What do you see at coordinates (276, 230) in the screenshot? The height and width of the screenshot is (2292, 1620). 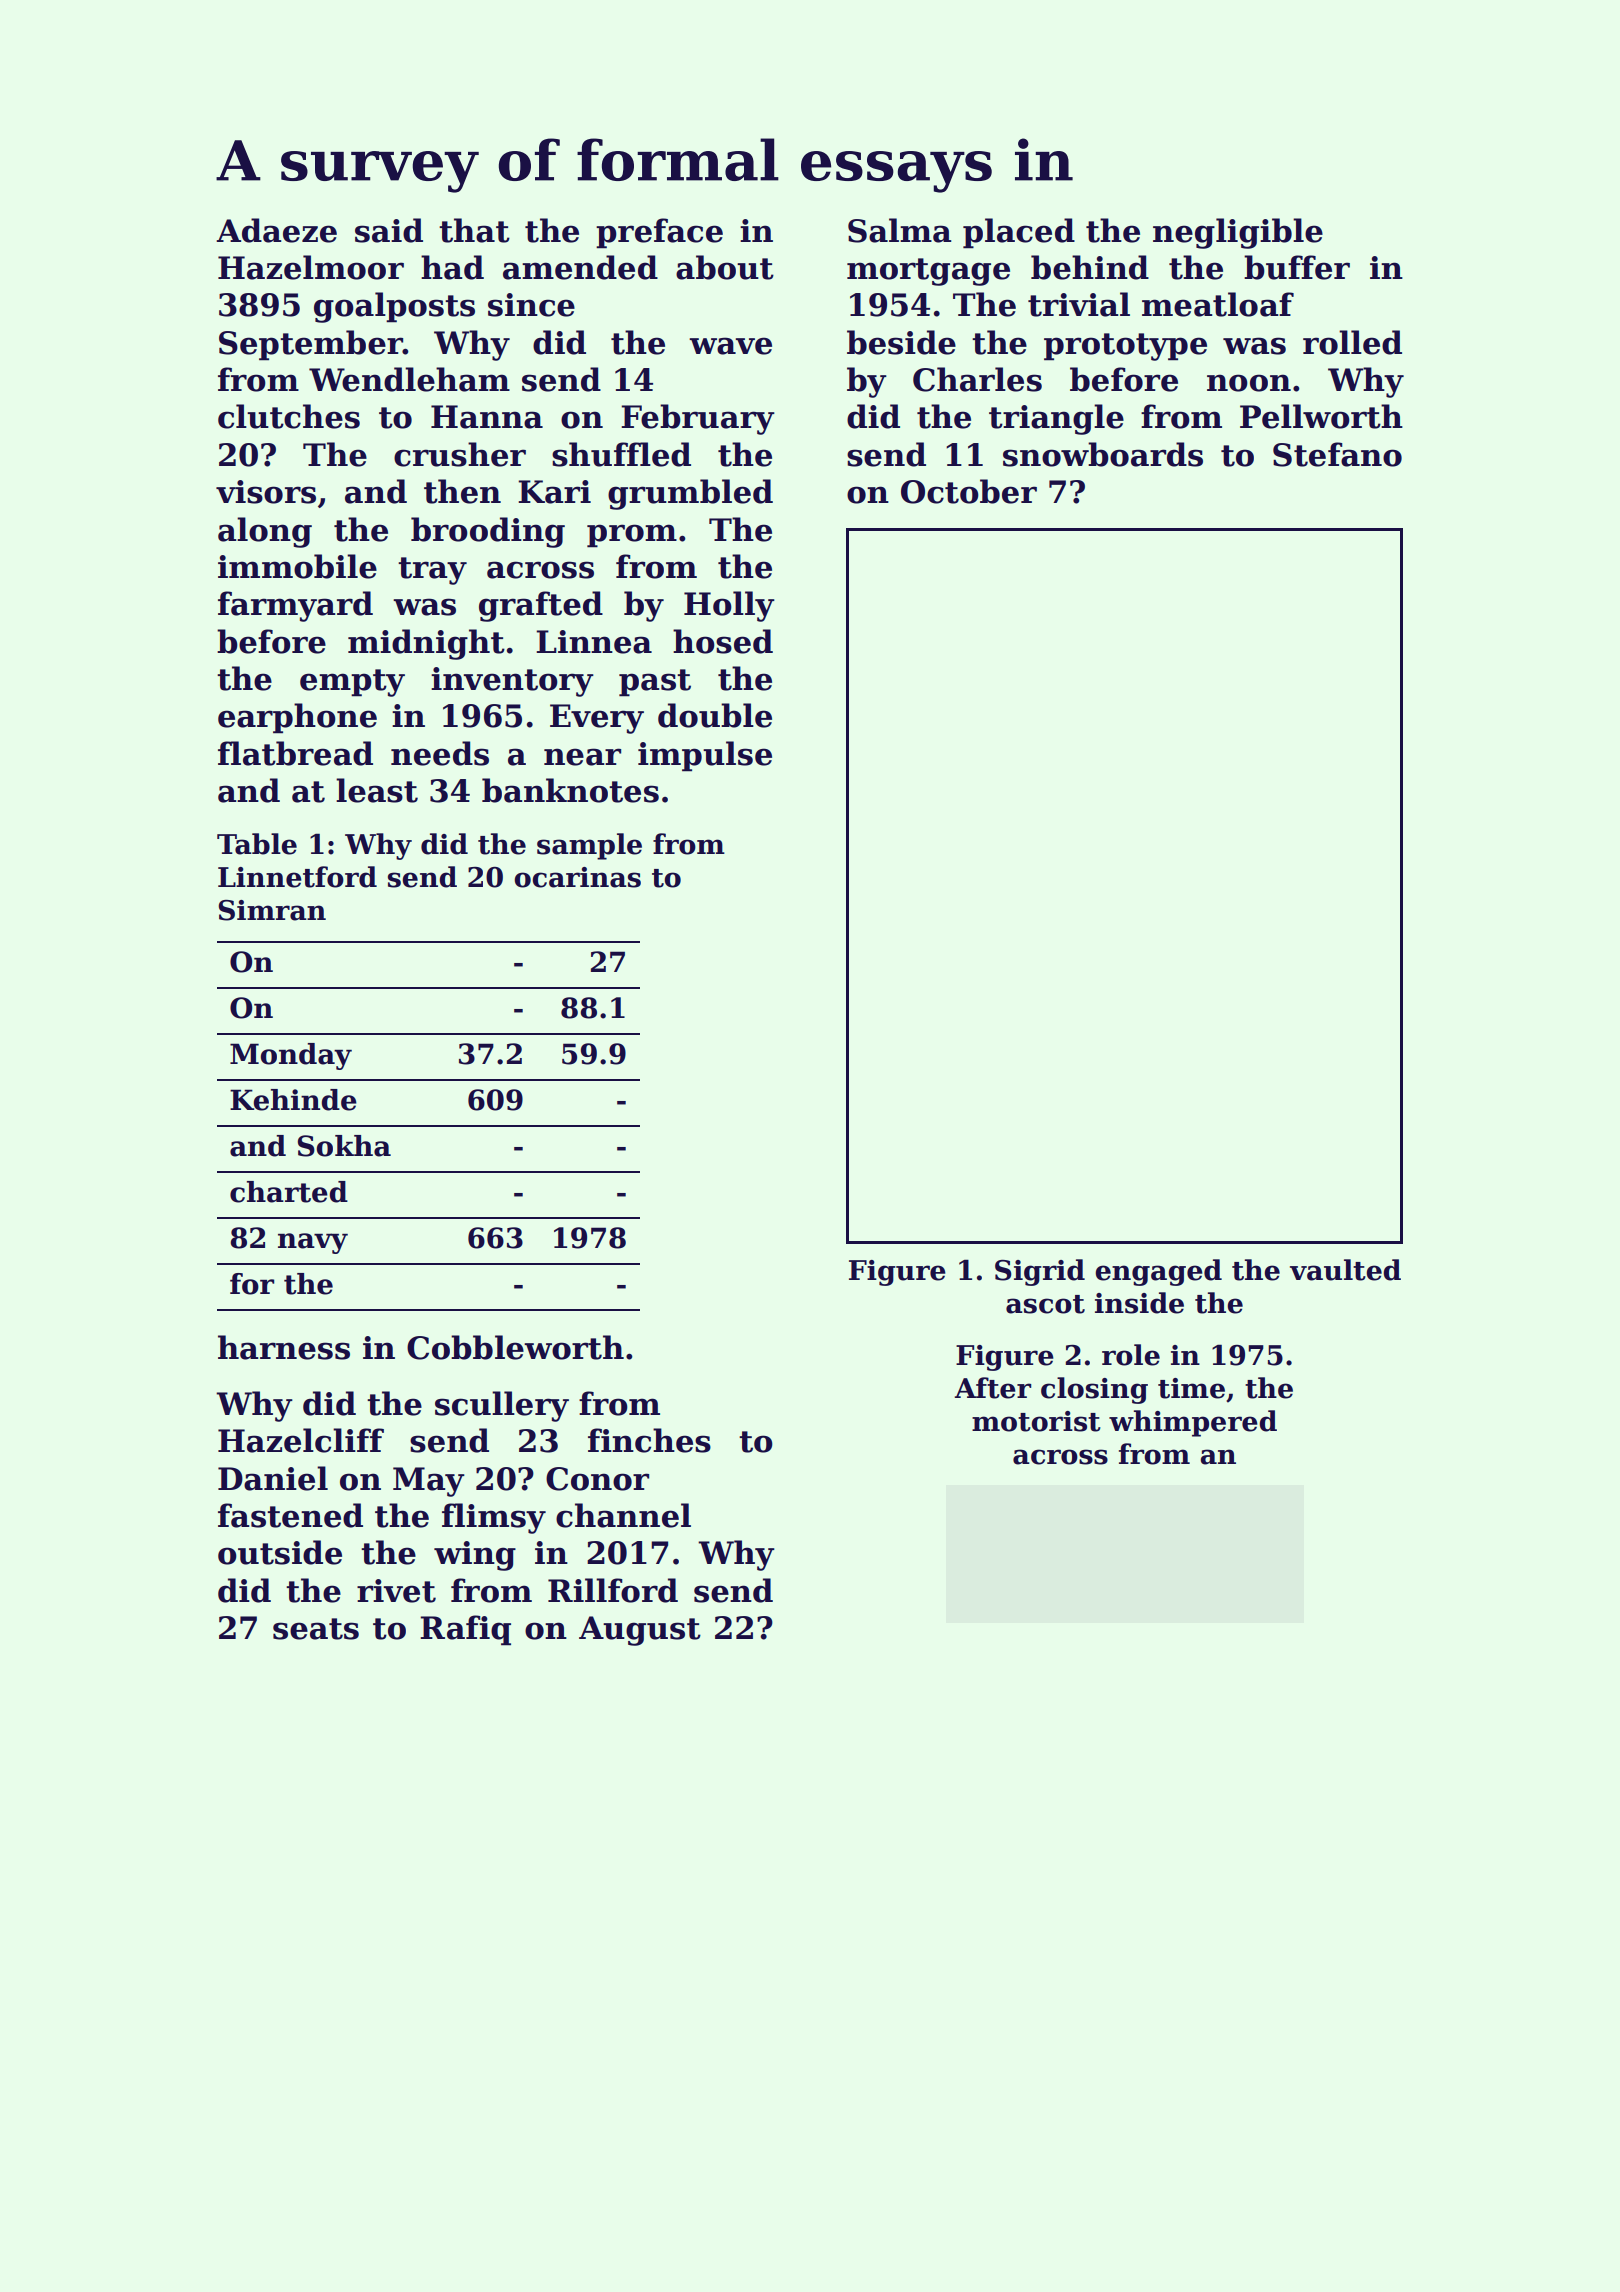 I see `Adaeze` at bounding box center [276, 230].
